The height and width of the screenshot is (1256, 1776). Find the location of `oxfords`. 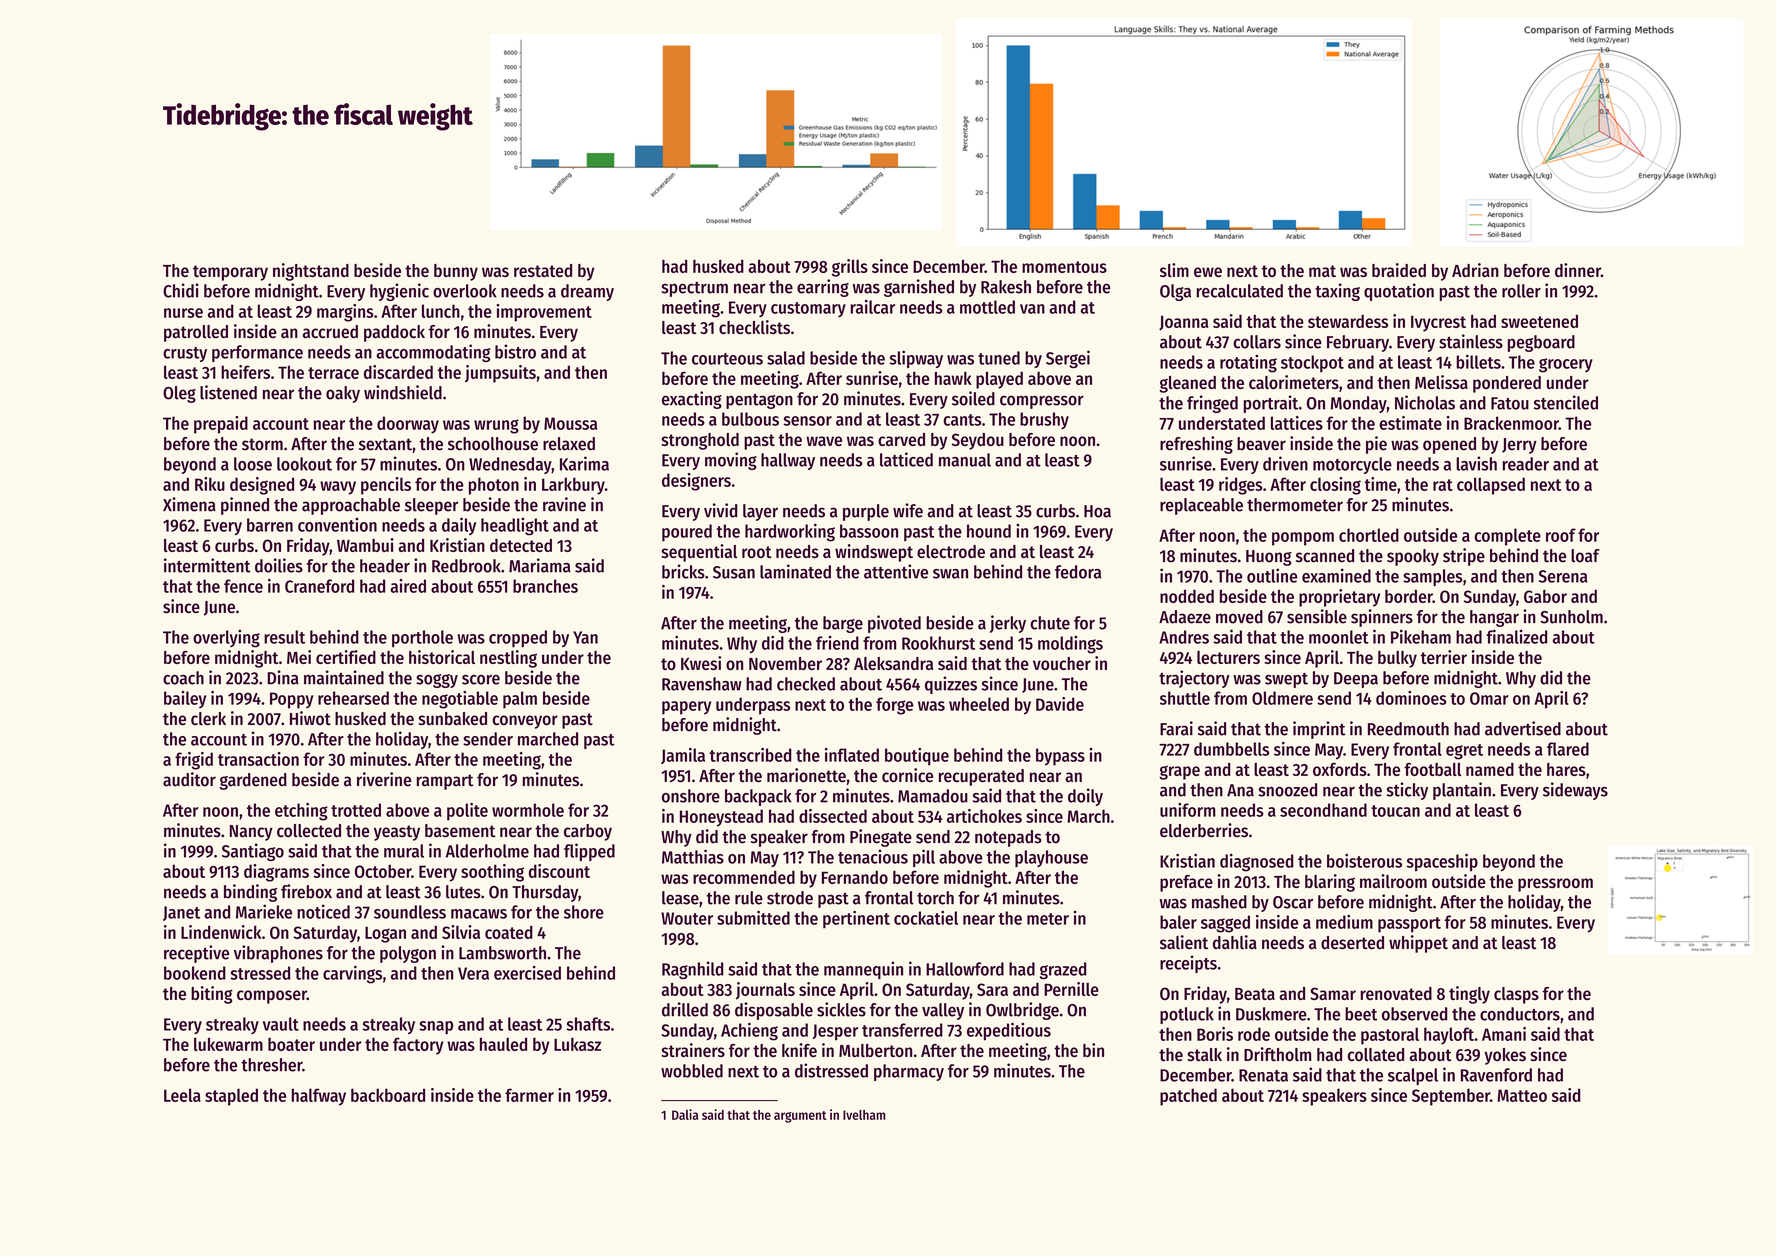

oxfords is located at coordinates (1340, 769).
